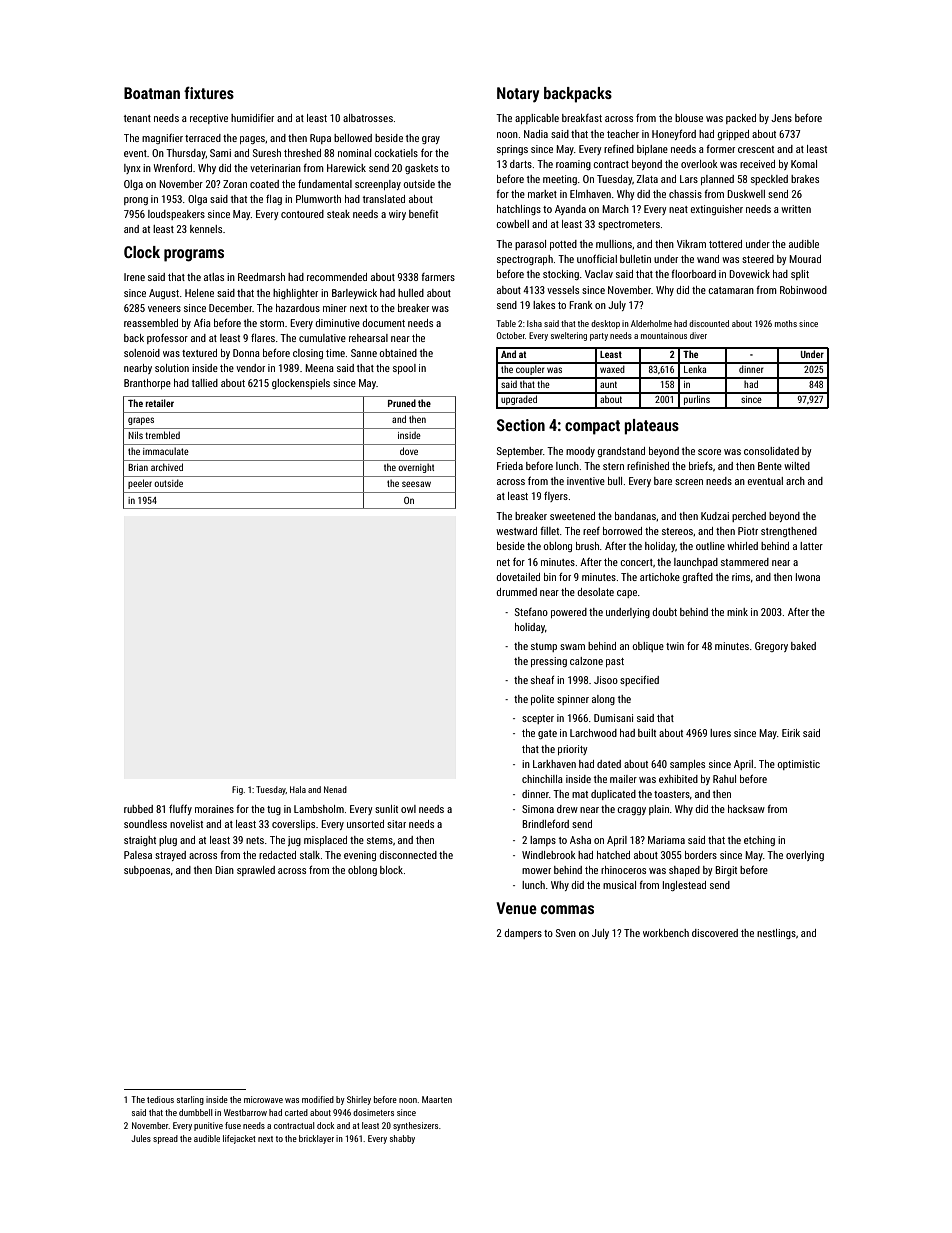 This screenshot has width=952, height=1233. I want to click on stump, so click(544, 647).
